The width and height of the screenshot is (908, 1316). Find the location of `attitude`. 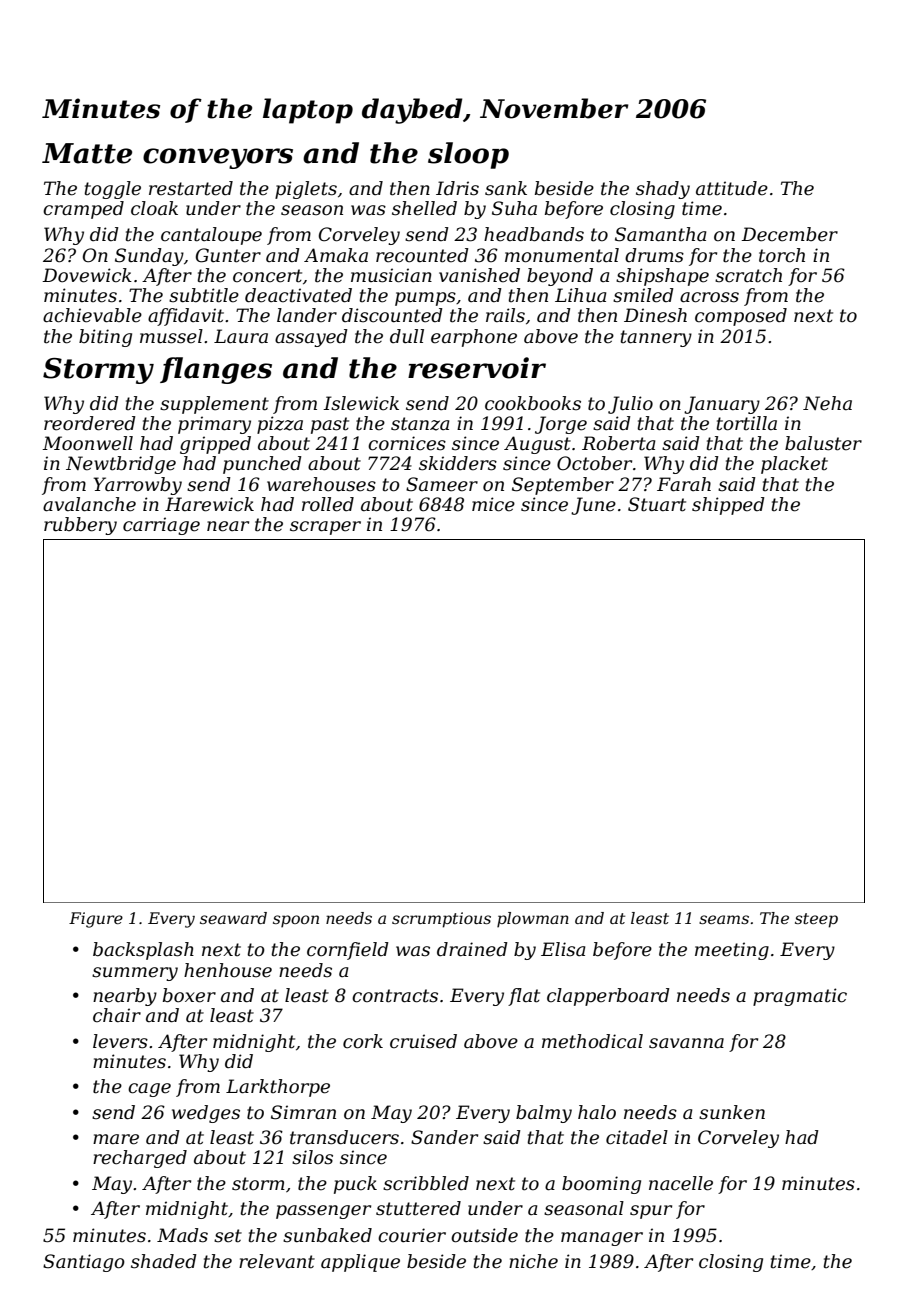

attitude is located at coordinates (732, 188).
